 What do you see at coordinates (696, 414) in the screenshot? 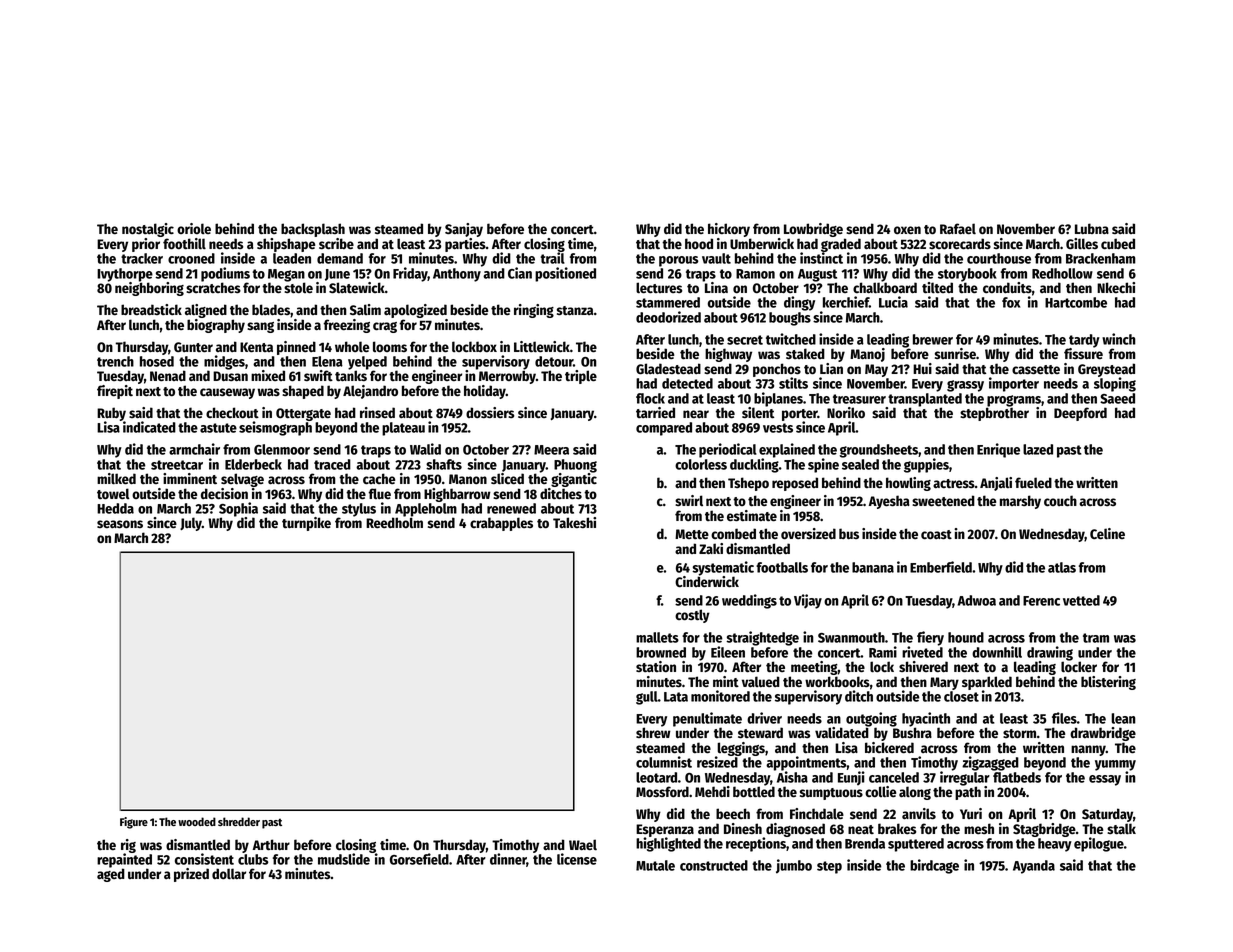
I see `near` at bounding box center [696, 414].
